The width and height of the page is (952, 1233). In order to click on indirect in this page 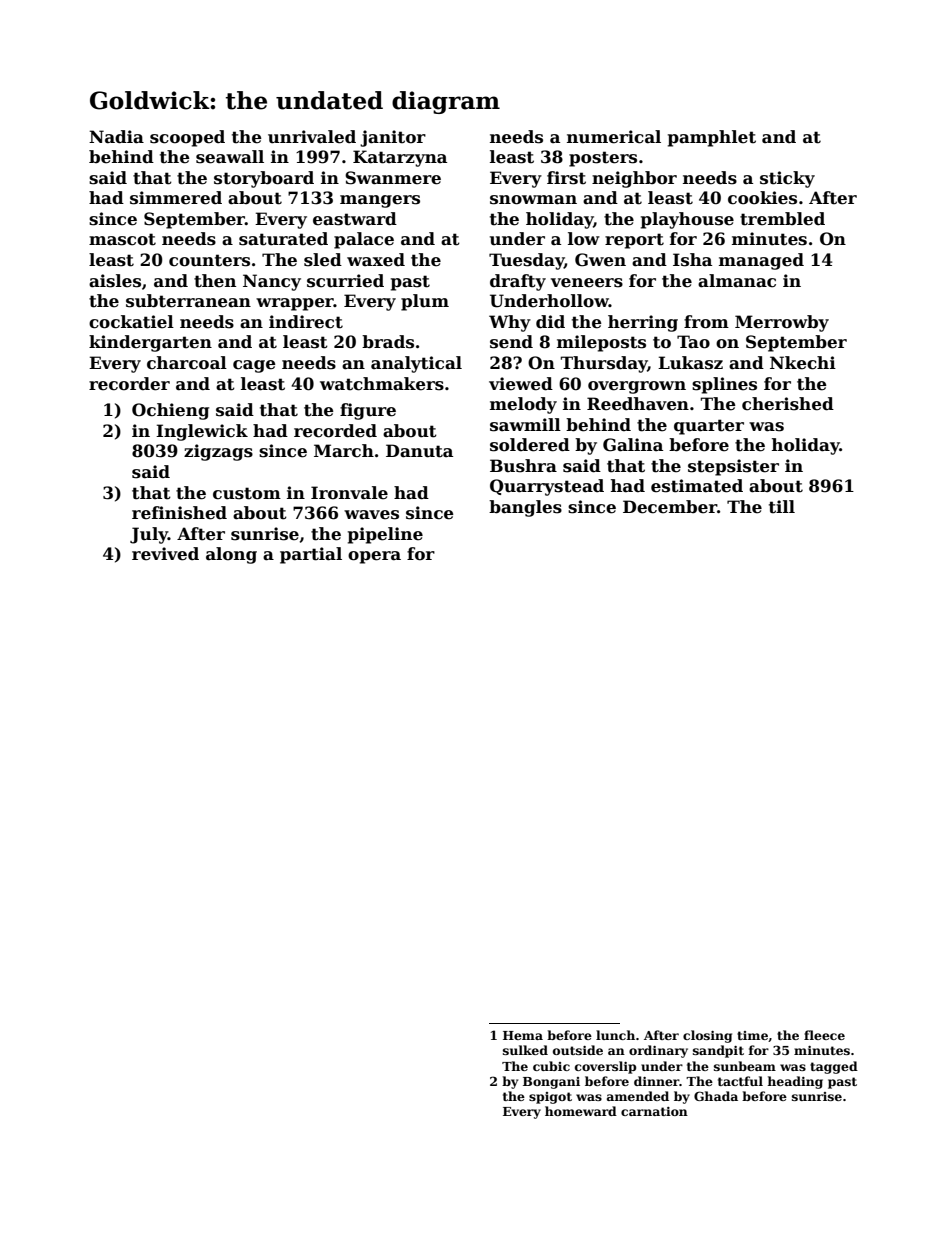, I will do `click(306, 322)`.
